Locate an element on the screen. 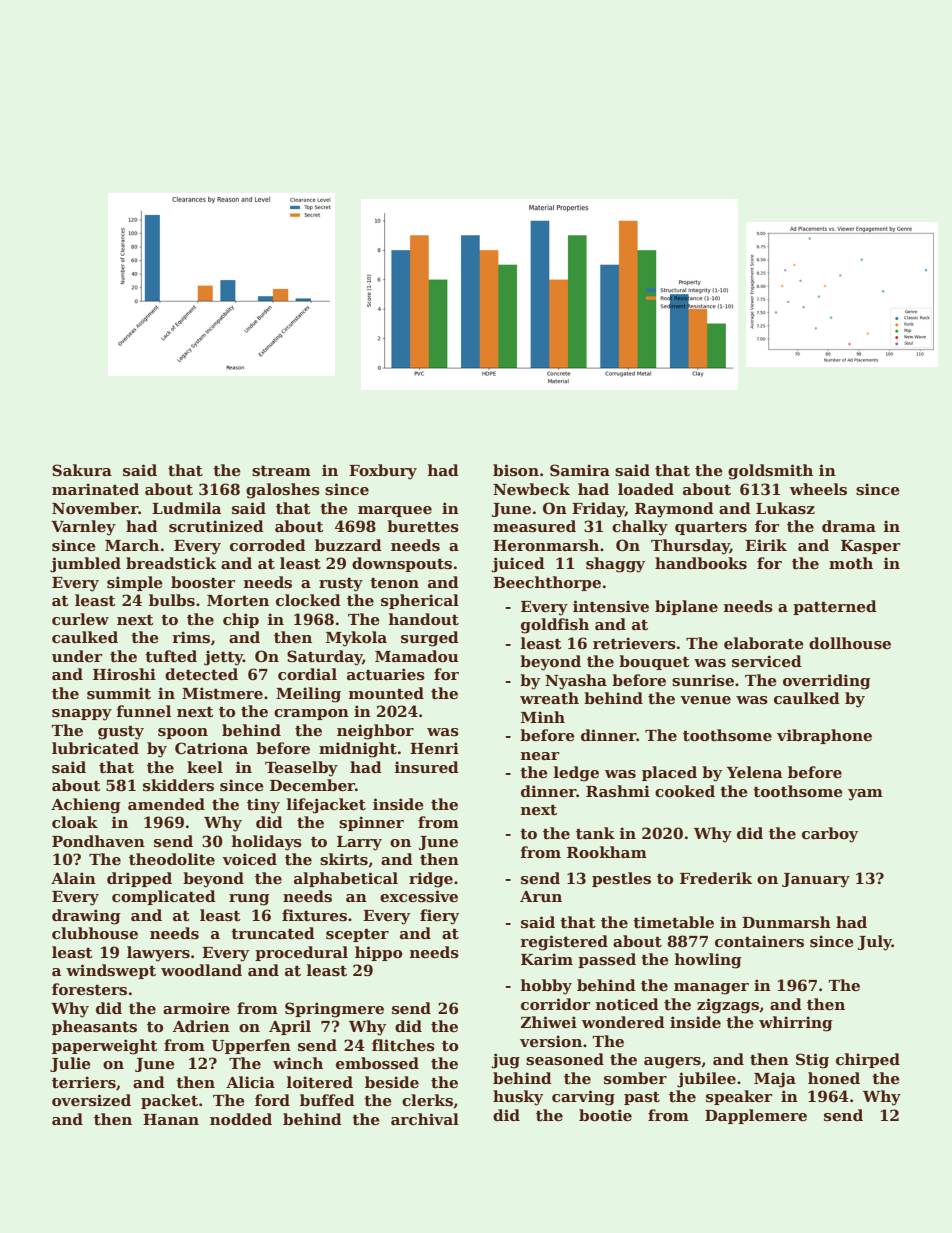 This screenshot has height=1233, width=952. Samira is located at coordinates (580, 470).
